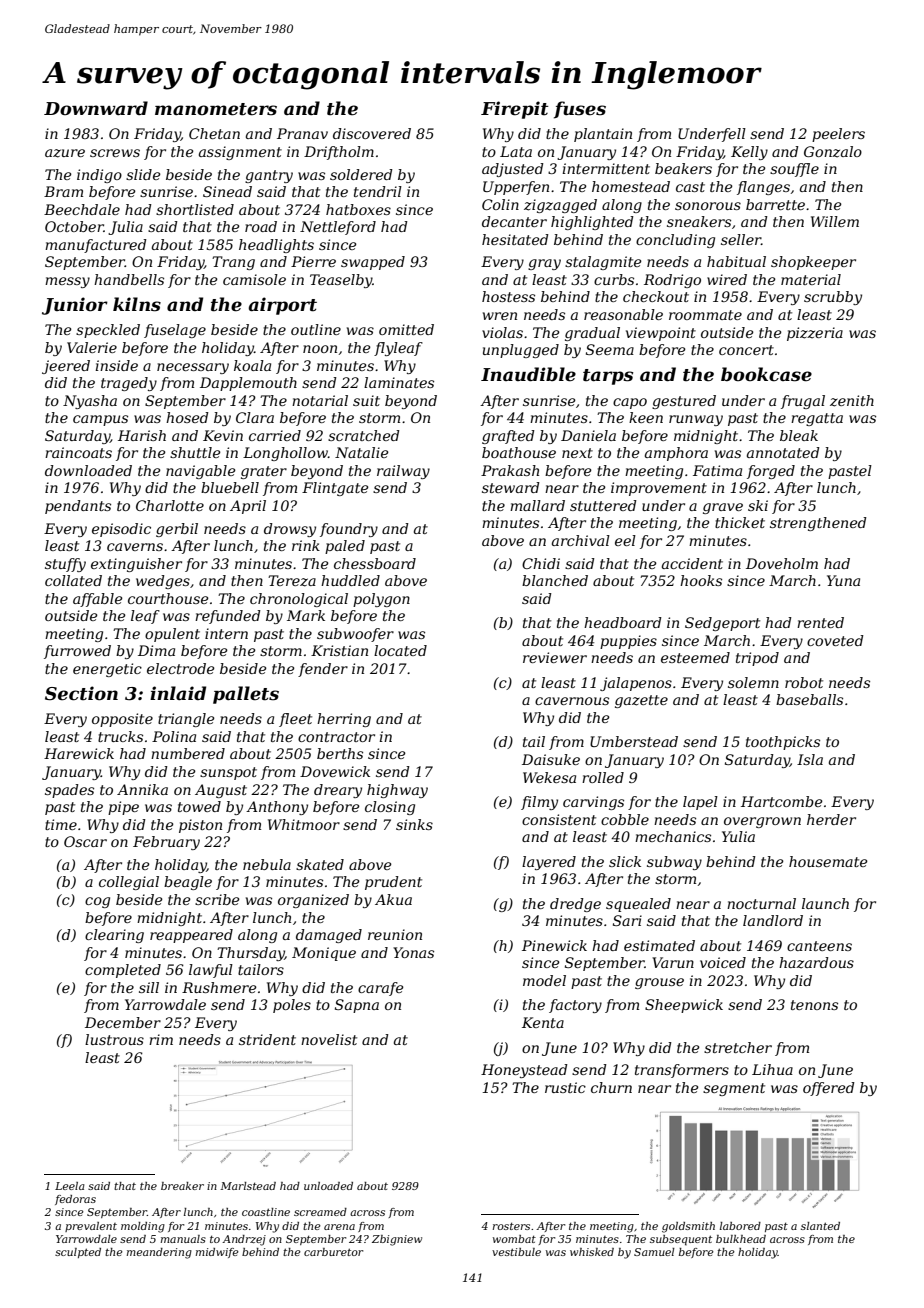  Describe the element at coordinates (580, 110) in the document. I see `fuses` at that location.
